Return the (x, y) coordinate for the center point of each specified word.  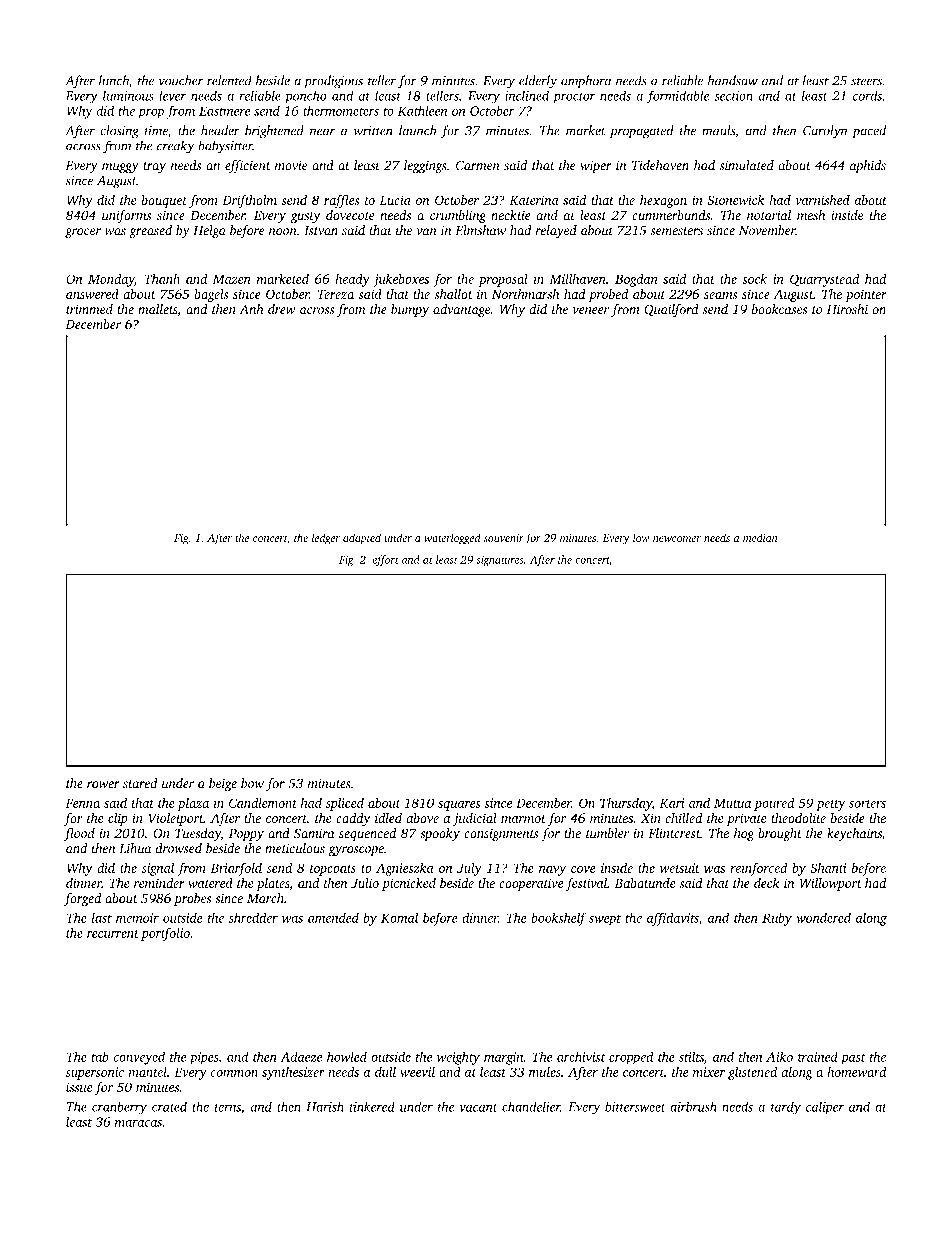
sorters (867, 804)
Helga (209, 231)
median (760, 537)
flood (79, 834)
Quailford (671, 310)
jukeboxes (401, 280)
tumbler (607, 833)
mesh (811, 215)
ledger (326, 539)
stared (140, 783)
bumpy (410, 310)
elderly (538, 82)
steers (866, 81)
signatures (500, 561)
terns (227, 1107)
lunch (114, 80)
